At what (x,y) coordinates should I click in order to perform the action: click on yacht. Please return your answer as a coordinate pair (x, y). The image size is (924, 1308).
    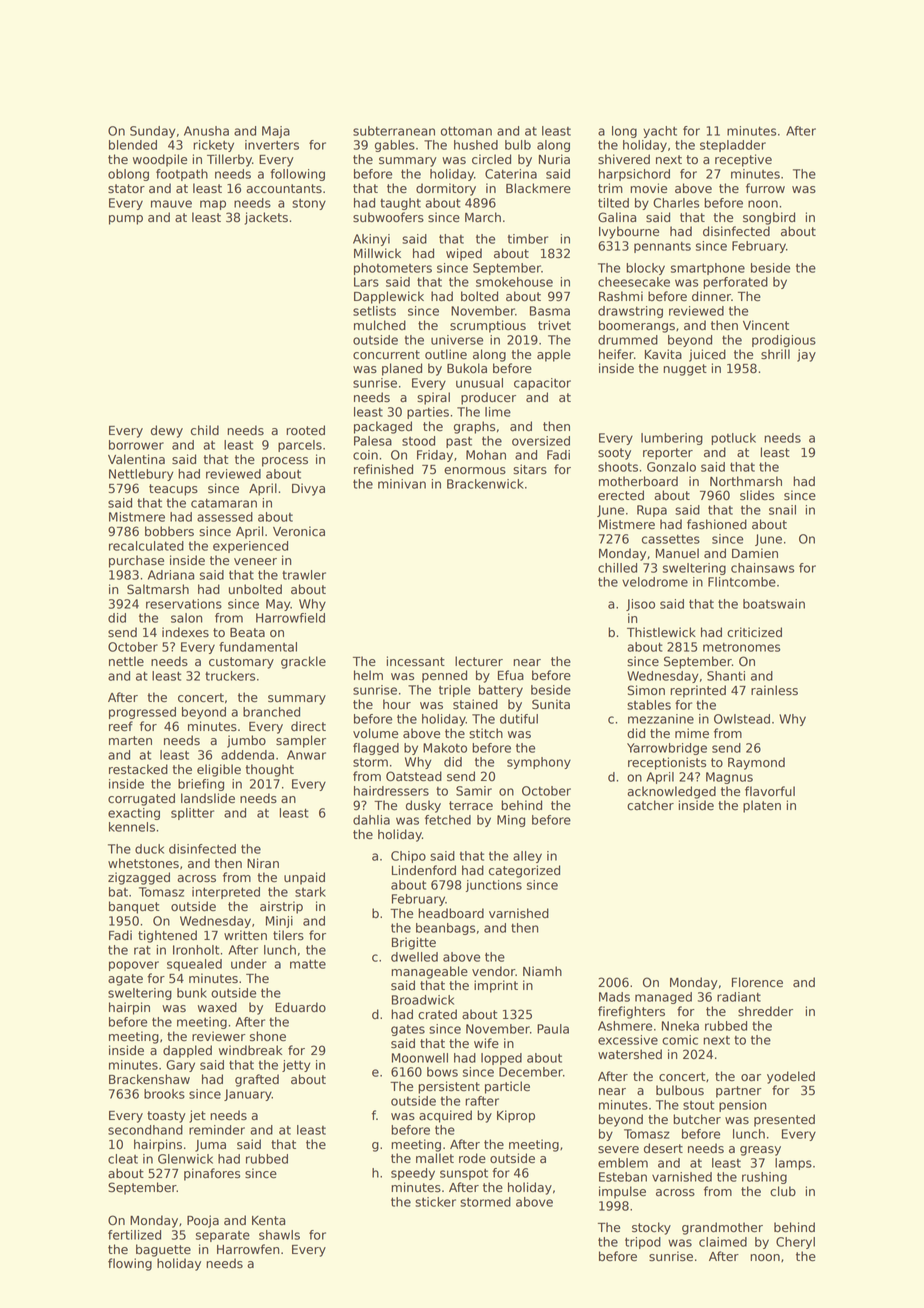
    Looking at the image, I should click on (660, 132).
